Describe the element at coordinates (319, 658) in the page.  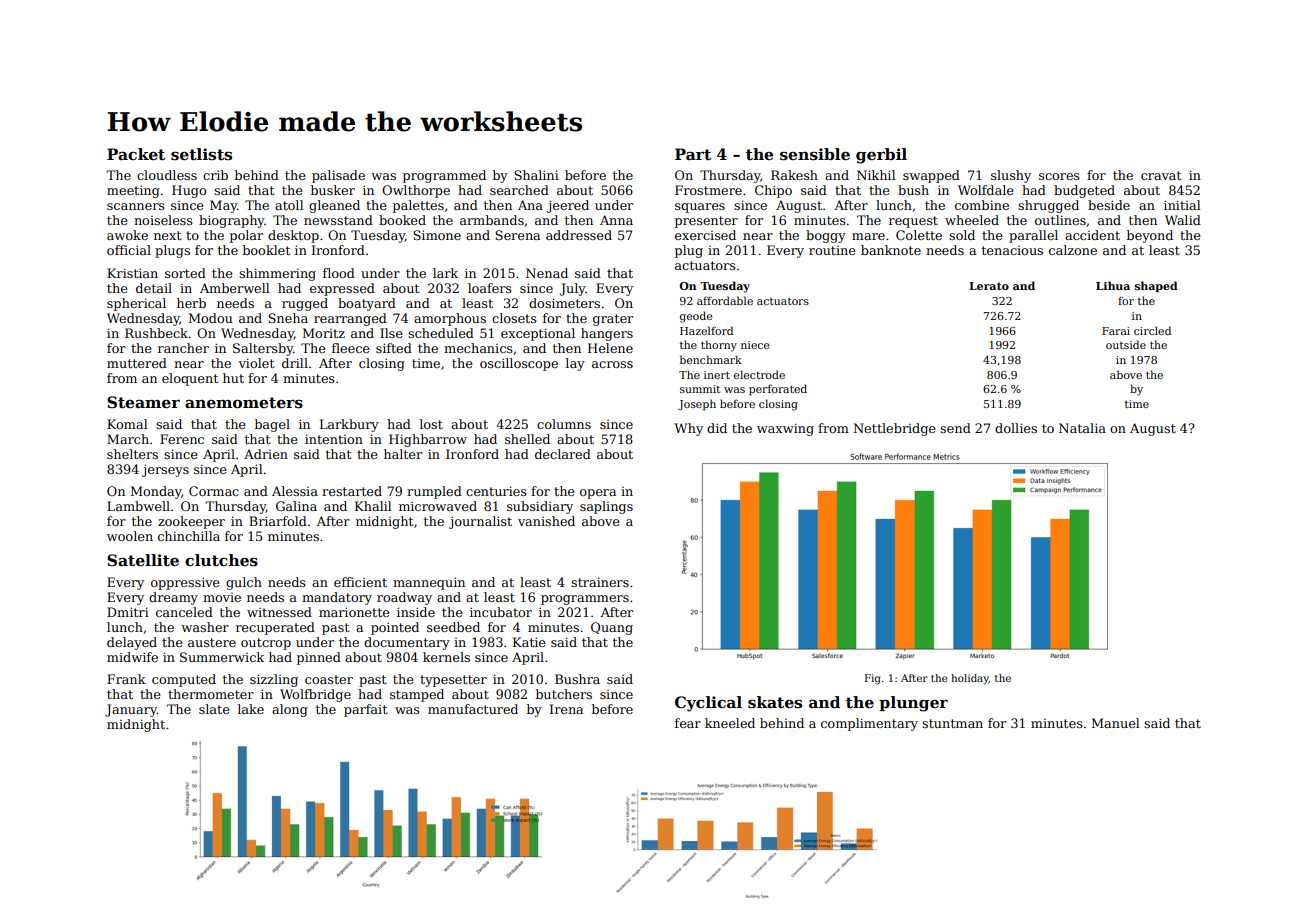
I see `pinned` at that location.
